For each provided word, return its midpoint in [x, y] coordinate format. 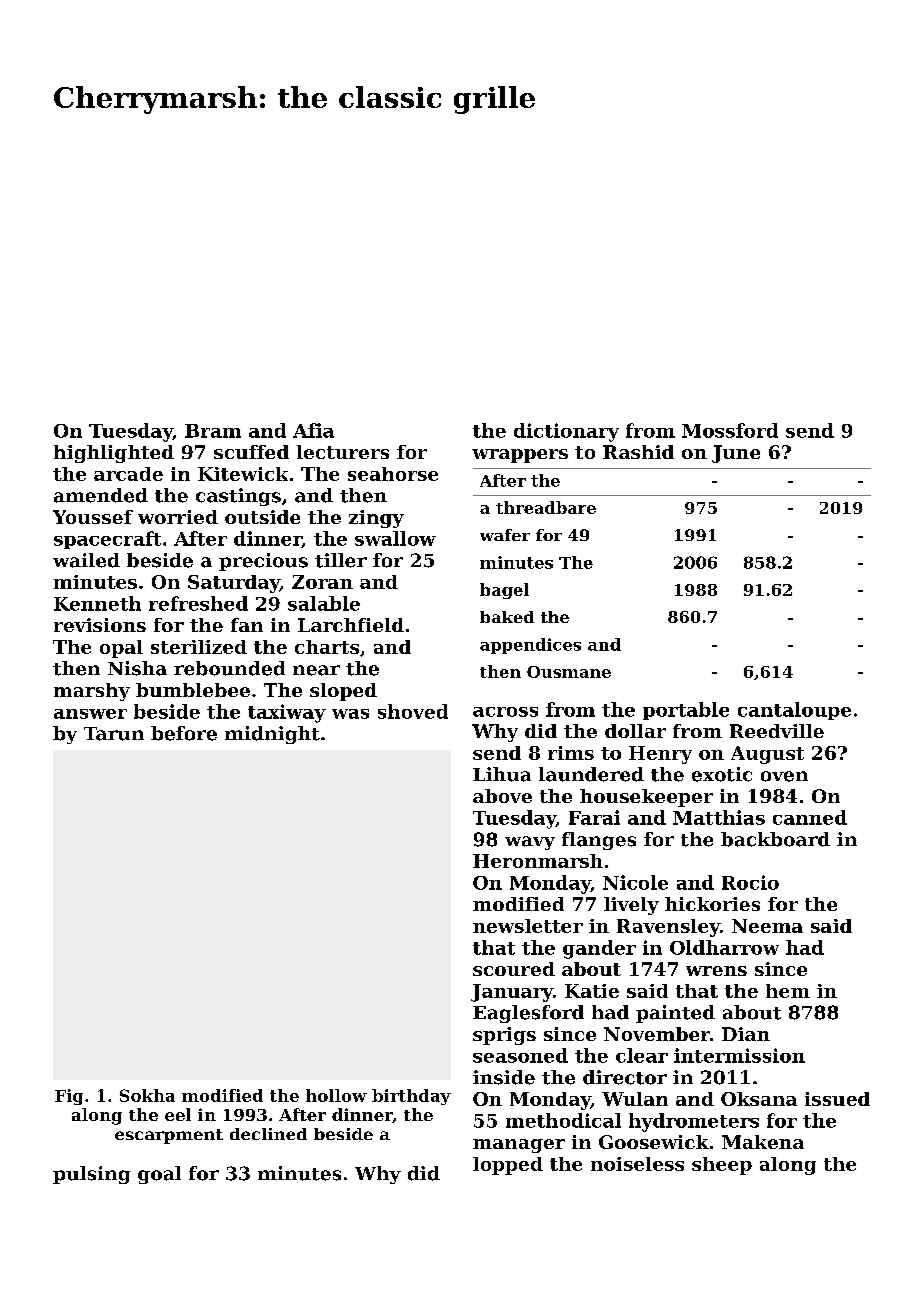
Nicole [635, 882]
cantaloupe [794, 711]
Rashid [638, 452]
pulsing [91, 1175]
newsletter [528, 926]
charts [327, 647]
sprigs [504, 1036]
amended [101, 495]
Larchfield [351, 625]
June [736, 454]
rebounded [229, 668]
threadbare [546, 507]
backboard [775, 839]
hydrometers [694, 1122]
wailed [86, 560]
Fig [69, 1097]
